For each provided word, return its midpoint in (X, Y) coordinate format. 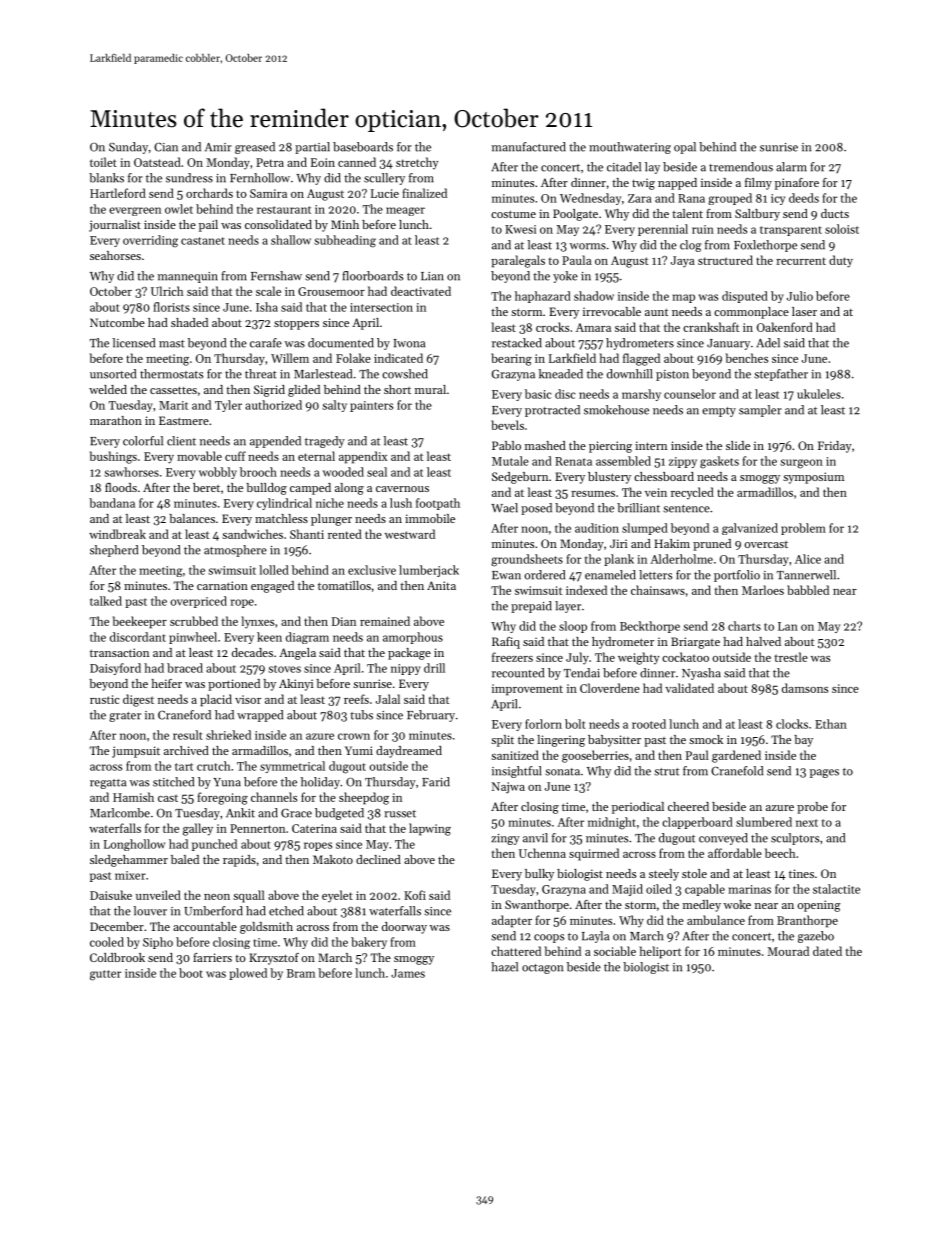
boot (191, 973)
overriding (150, 241)
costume (513, 214)
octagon (542, 969)
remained (385, 621)
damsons (805, 688)
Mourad (788, 951)
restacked (517, 343)
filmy (758, 184)
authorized (273, 405)
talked (106, 601)
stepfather (781, 375)
